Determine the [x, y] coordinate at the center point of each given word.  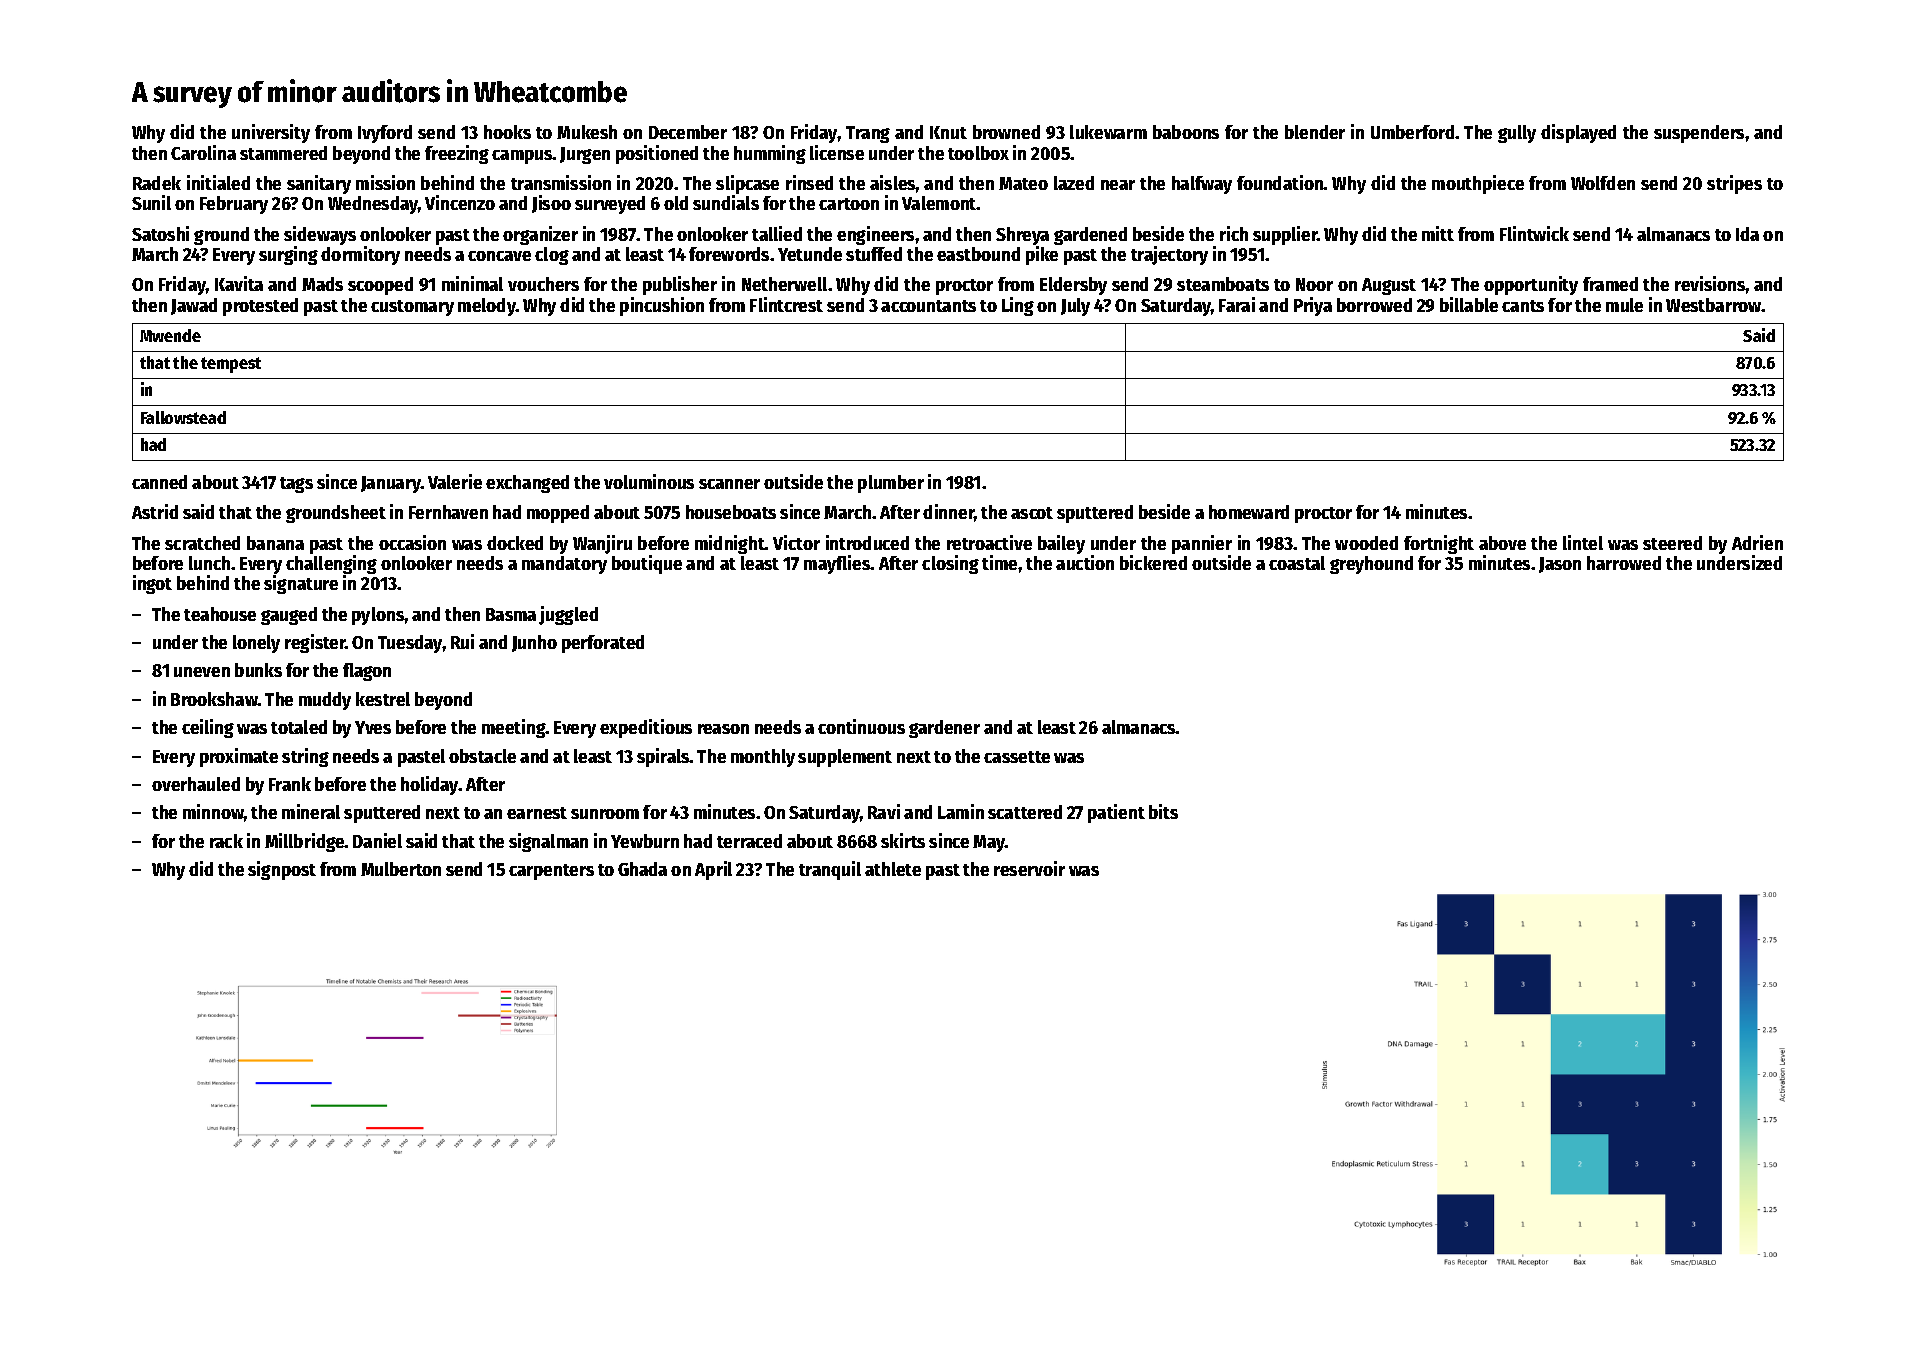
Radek [157, 183]
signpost [282, 870]
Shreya [1022, 236]
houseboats [731, 512]
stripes [1734, 184]
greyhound [1371, 565]
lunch [209, 563]
